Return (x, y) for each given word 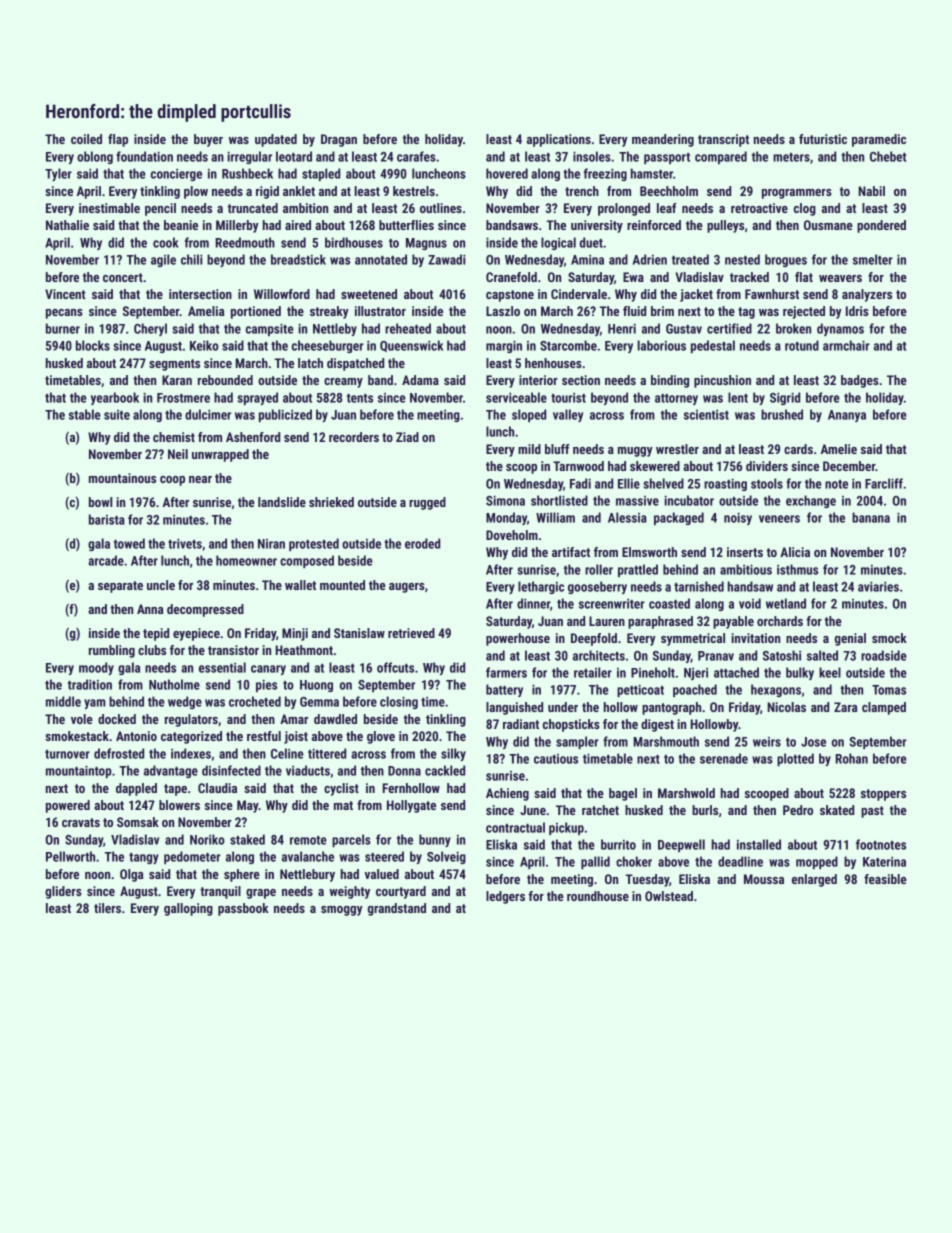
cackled (445, 770)
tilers (107, 908)
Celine (287, 753)
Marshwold (686, 793)
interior (538, 380)
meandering (663, 140)
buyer (208, 140)
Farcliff (884, 483)
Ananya (847, 416)
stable (85, 414)
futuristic (823, 139)
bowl (101, 502)
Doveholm (512, 535)
